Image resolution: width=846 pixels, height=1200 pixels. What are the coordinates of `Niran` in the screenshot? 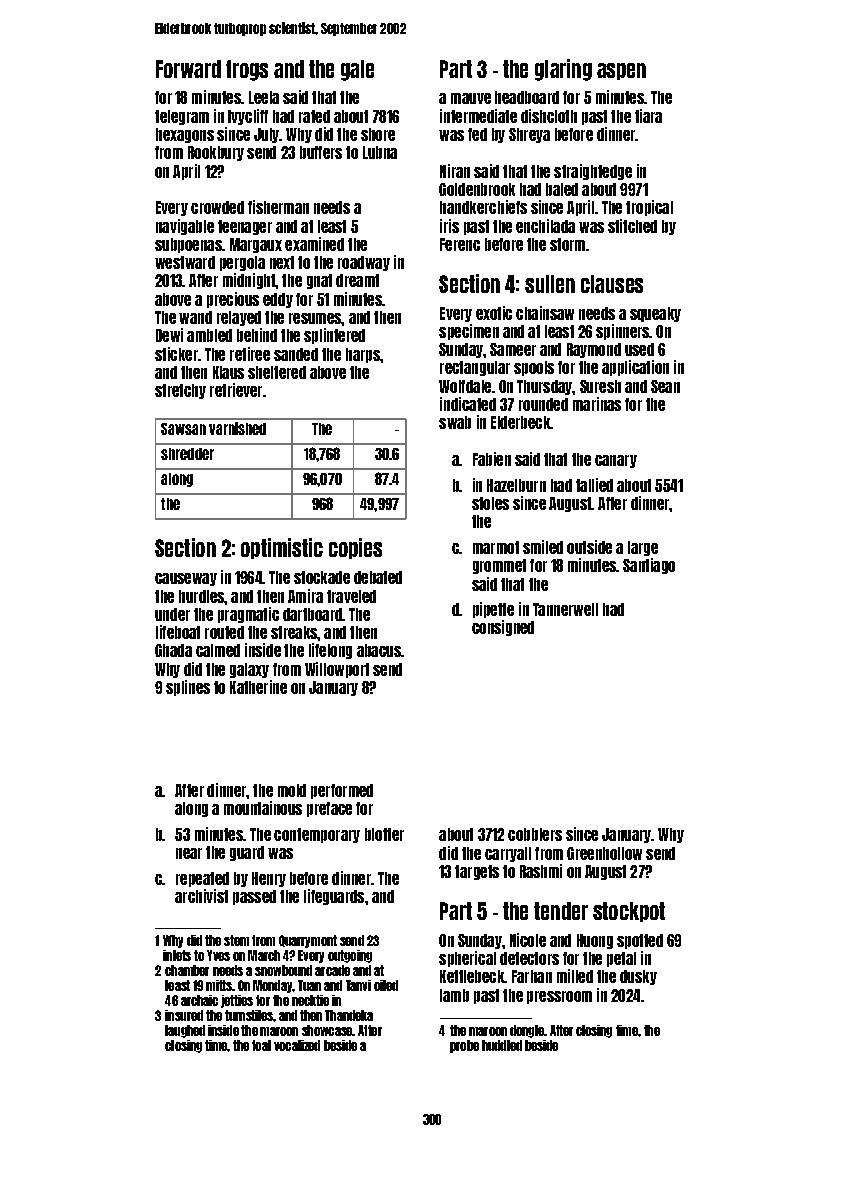 It's located at (455, 171).
